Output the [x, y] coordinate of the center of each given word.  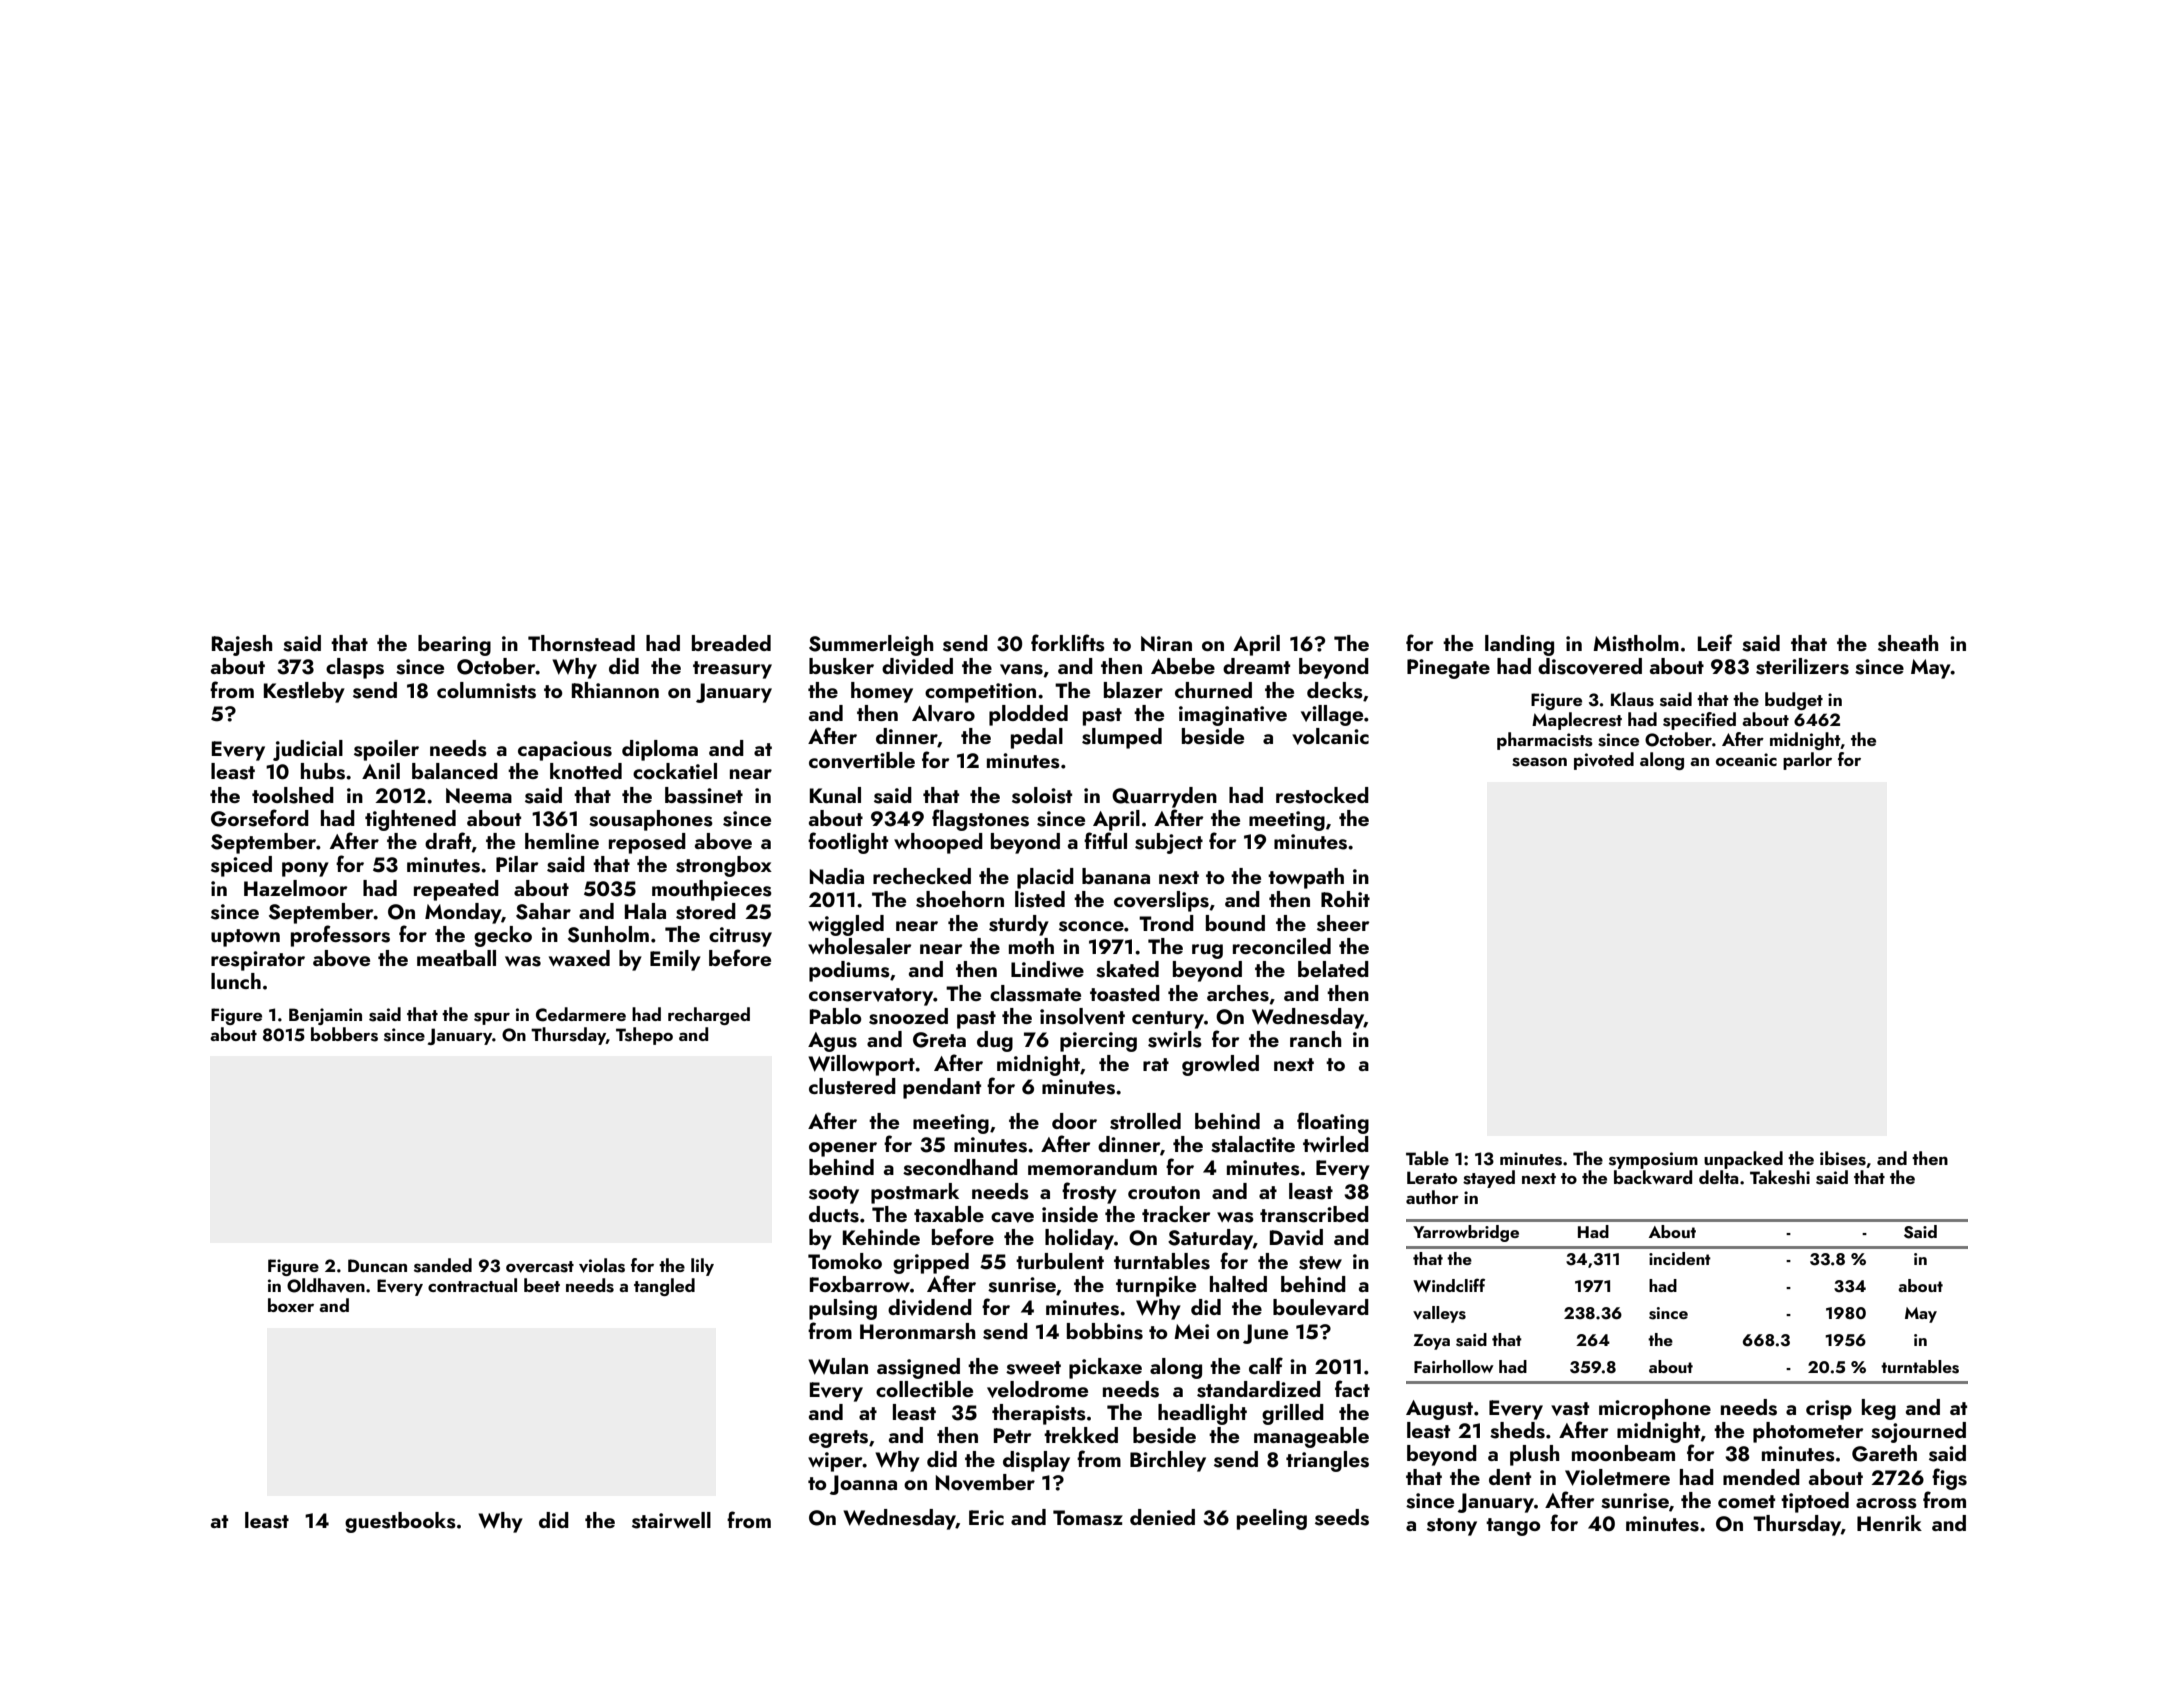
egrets [838, 1439]
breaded [731, 643]
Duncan [377, 1265]
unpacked [1743, 1160]
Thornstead [581, 643]
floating [1333, 1123]
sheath [1908, 643]
